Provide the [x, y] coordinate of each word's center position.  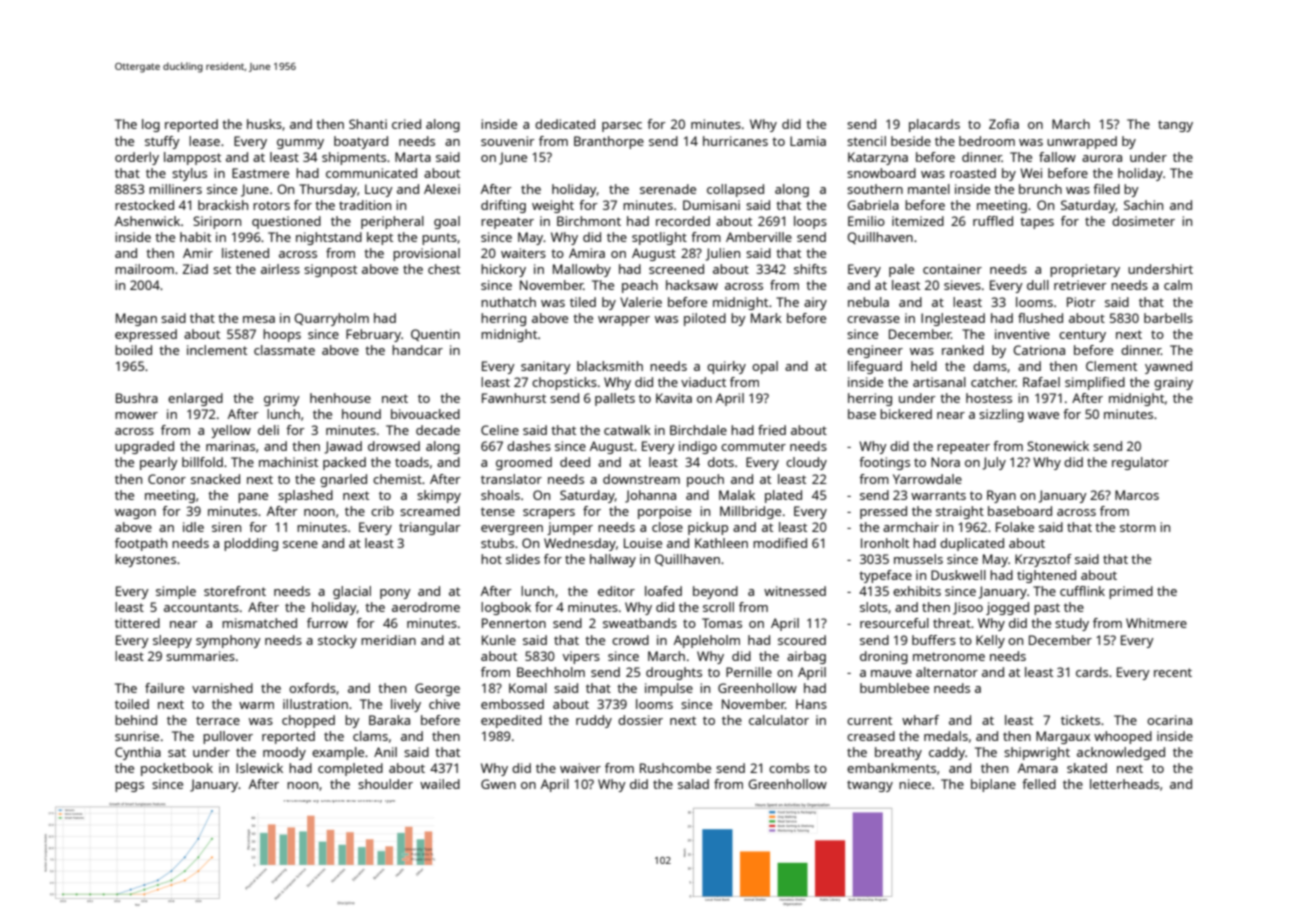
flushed [1040, 318]
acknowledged [1121, 753]
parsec [622, 127]
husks [264, 124]
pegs [129, 787]
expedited [511, 721]
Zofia [1004, 124]
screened [676, 269]
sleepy [172, 641]
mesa [259, 319]
